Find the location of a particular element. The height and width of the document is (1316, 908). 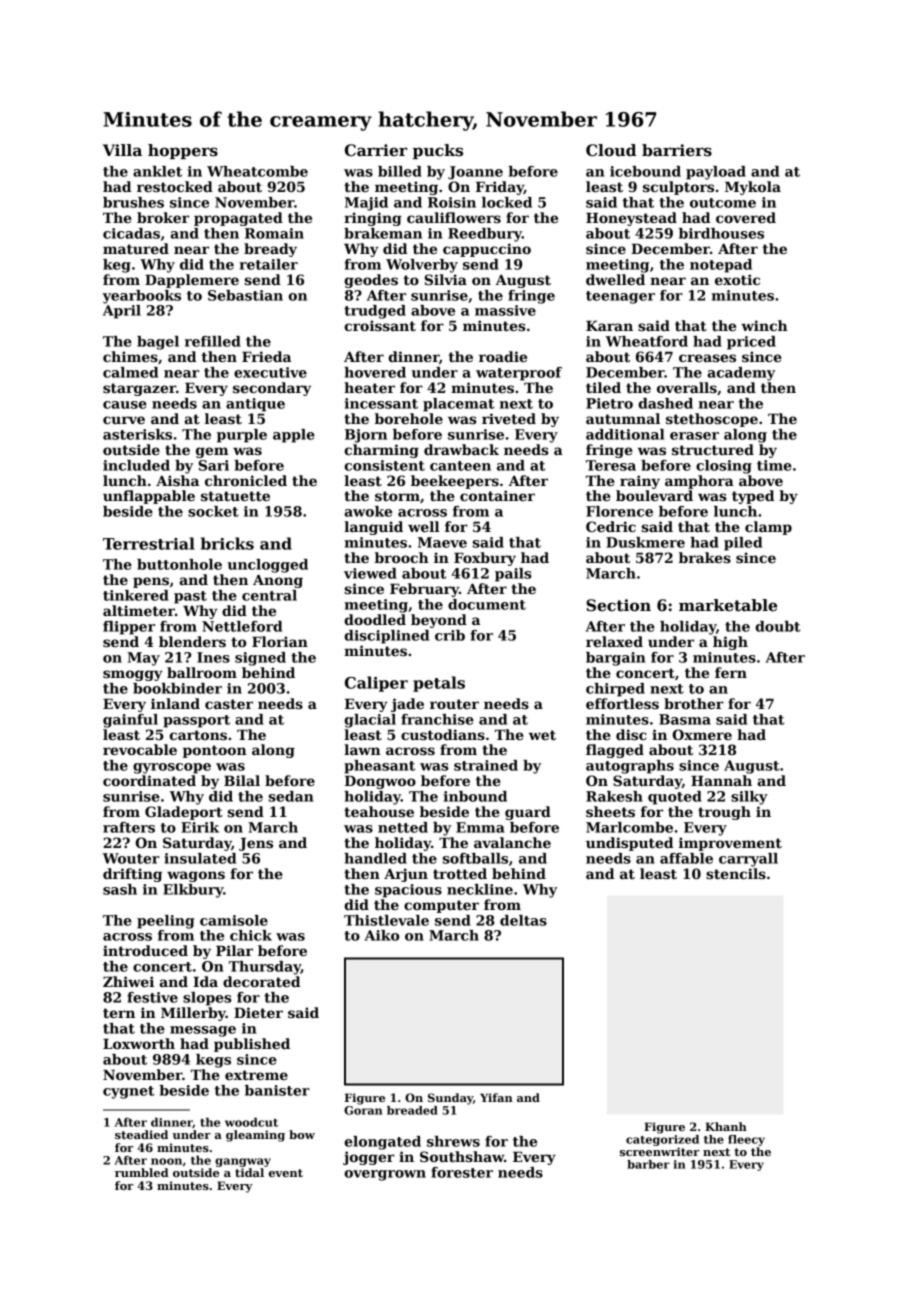

chimes is located at coordinates (130, 356).
